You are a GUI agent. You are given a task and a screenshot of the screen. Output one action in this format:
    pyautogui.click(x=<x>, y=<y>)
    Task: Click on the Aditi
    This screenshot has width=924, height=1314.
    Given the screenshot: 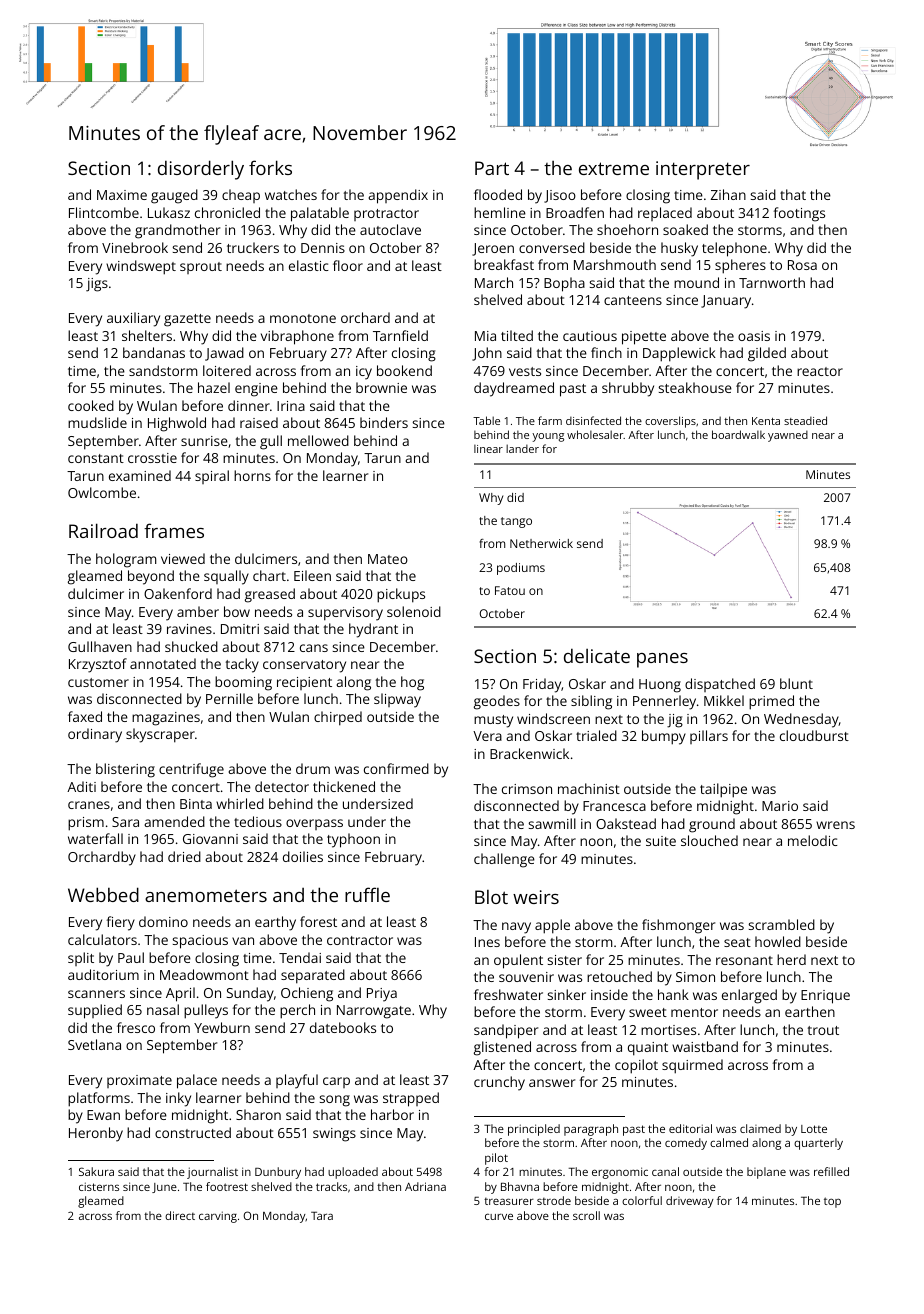 What is the action you would take?
    pyautogui.click(x=81, y=786)
